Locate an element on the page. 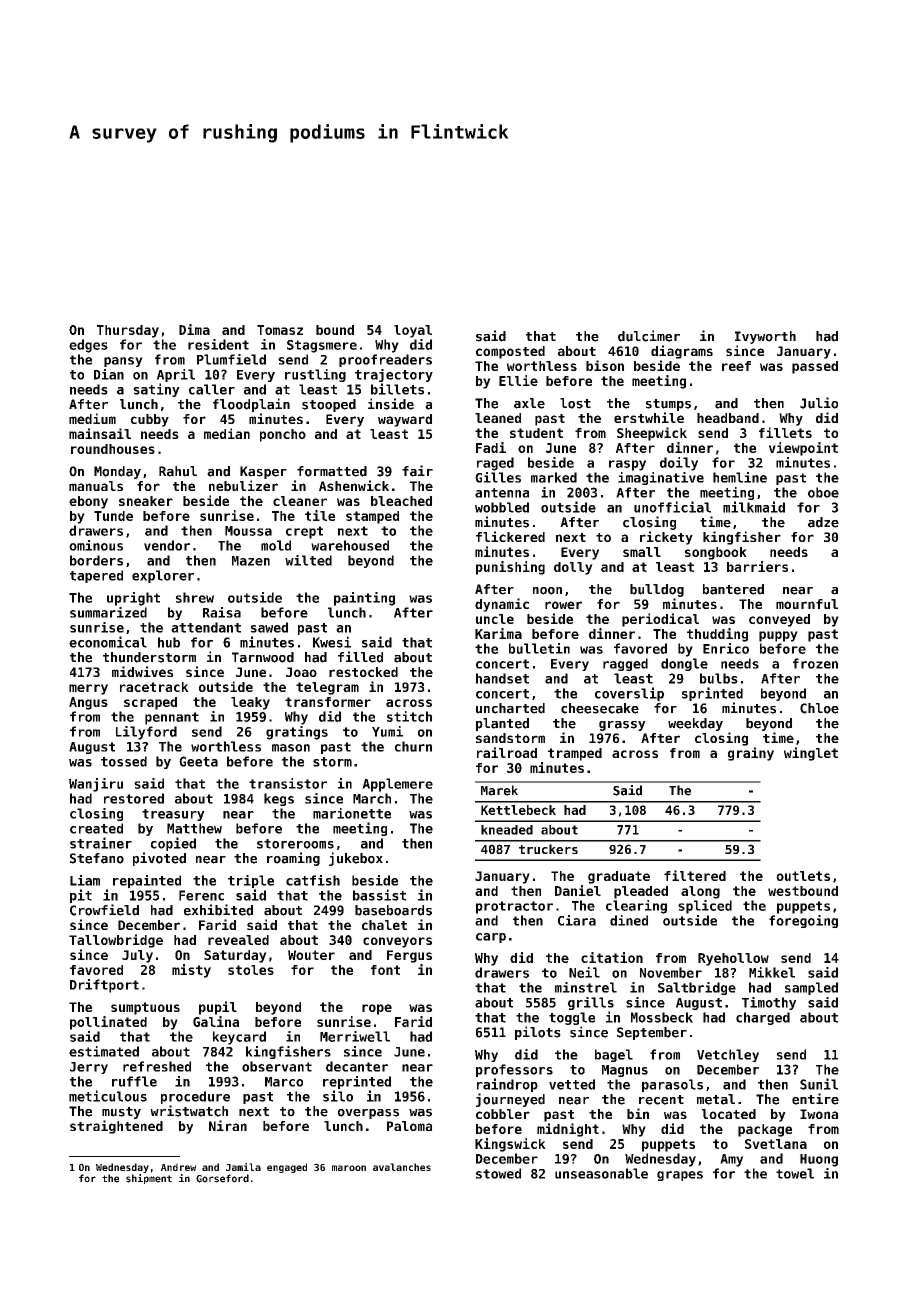  inside is located at coordinates (391, 404).
